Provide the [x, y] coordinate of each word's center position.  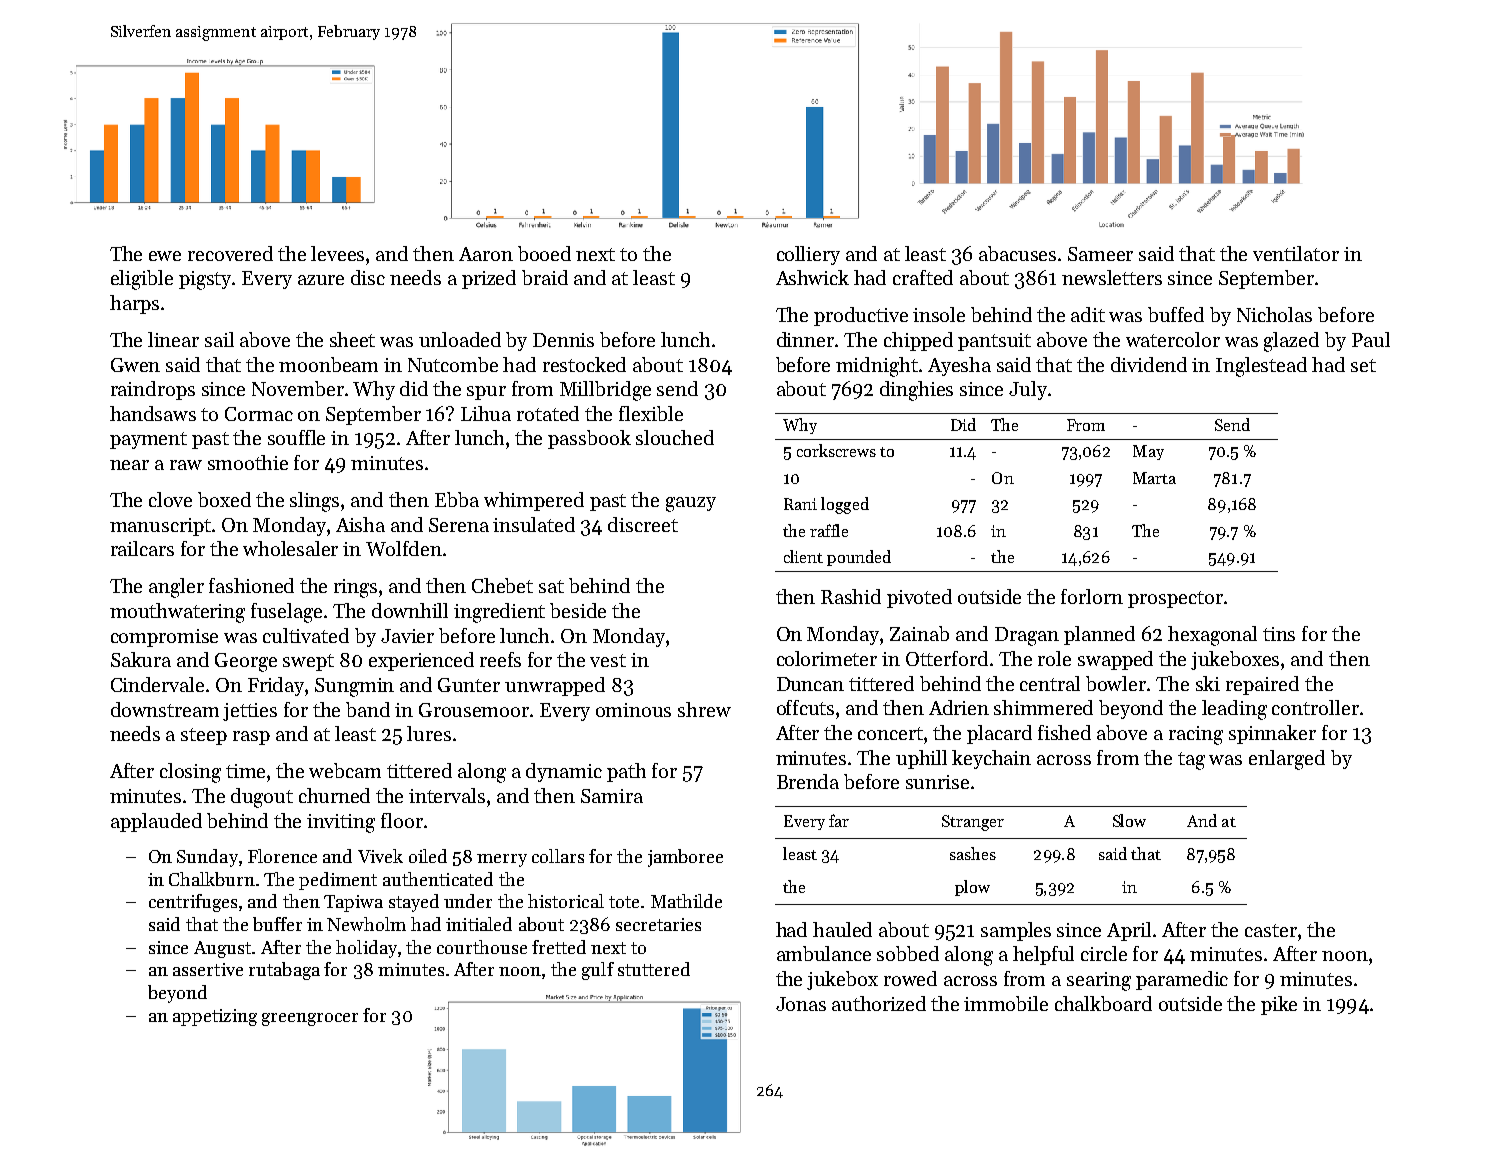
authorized [879, 1003]
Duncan [810, 684]
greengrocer [310, 1019]
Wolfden [404, 548]
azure [321, 280]
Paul [1371, 339]
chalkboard [1103, 1003]
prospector [1175, 599]
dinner [805, 339]
